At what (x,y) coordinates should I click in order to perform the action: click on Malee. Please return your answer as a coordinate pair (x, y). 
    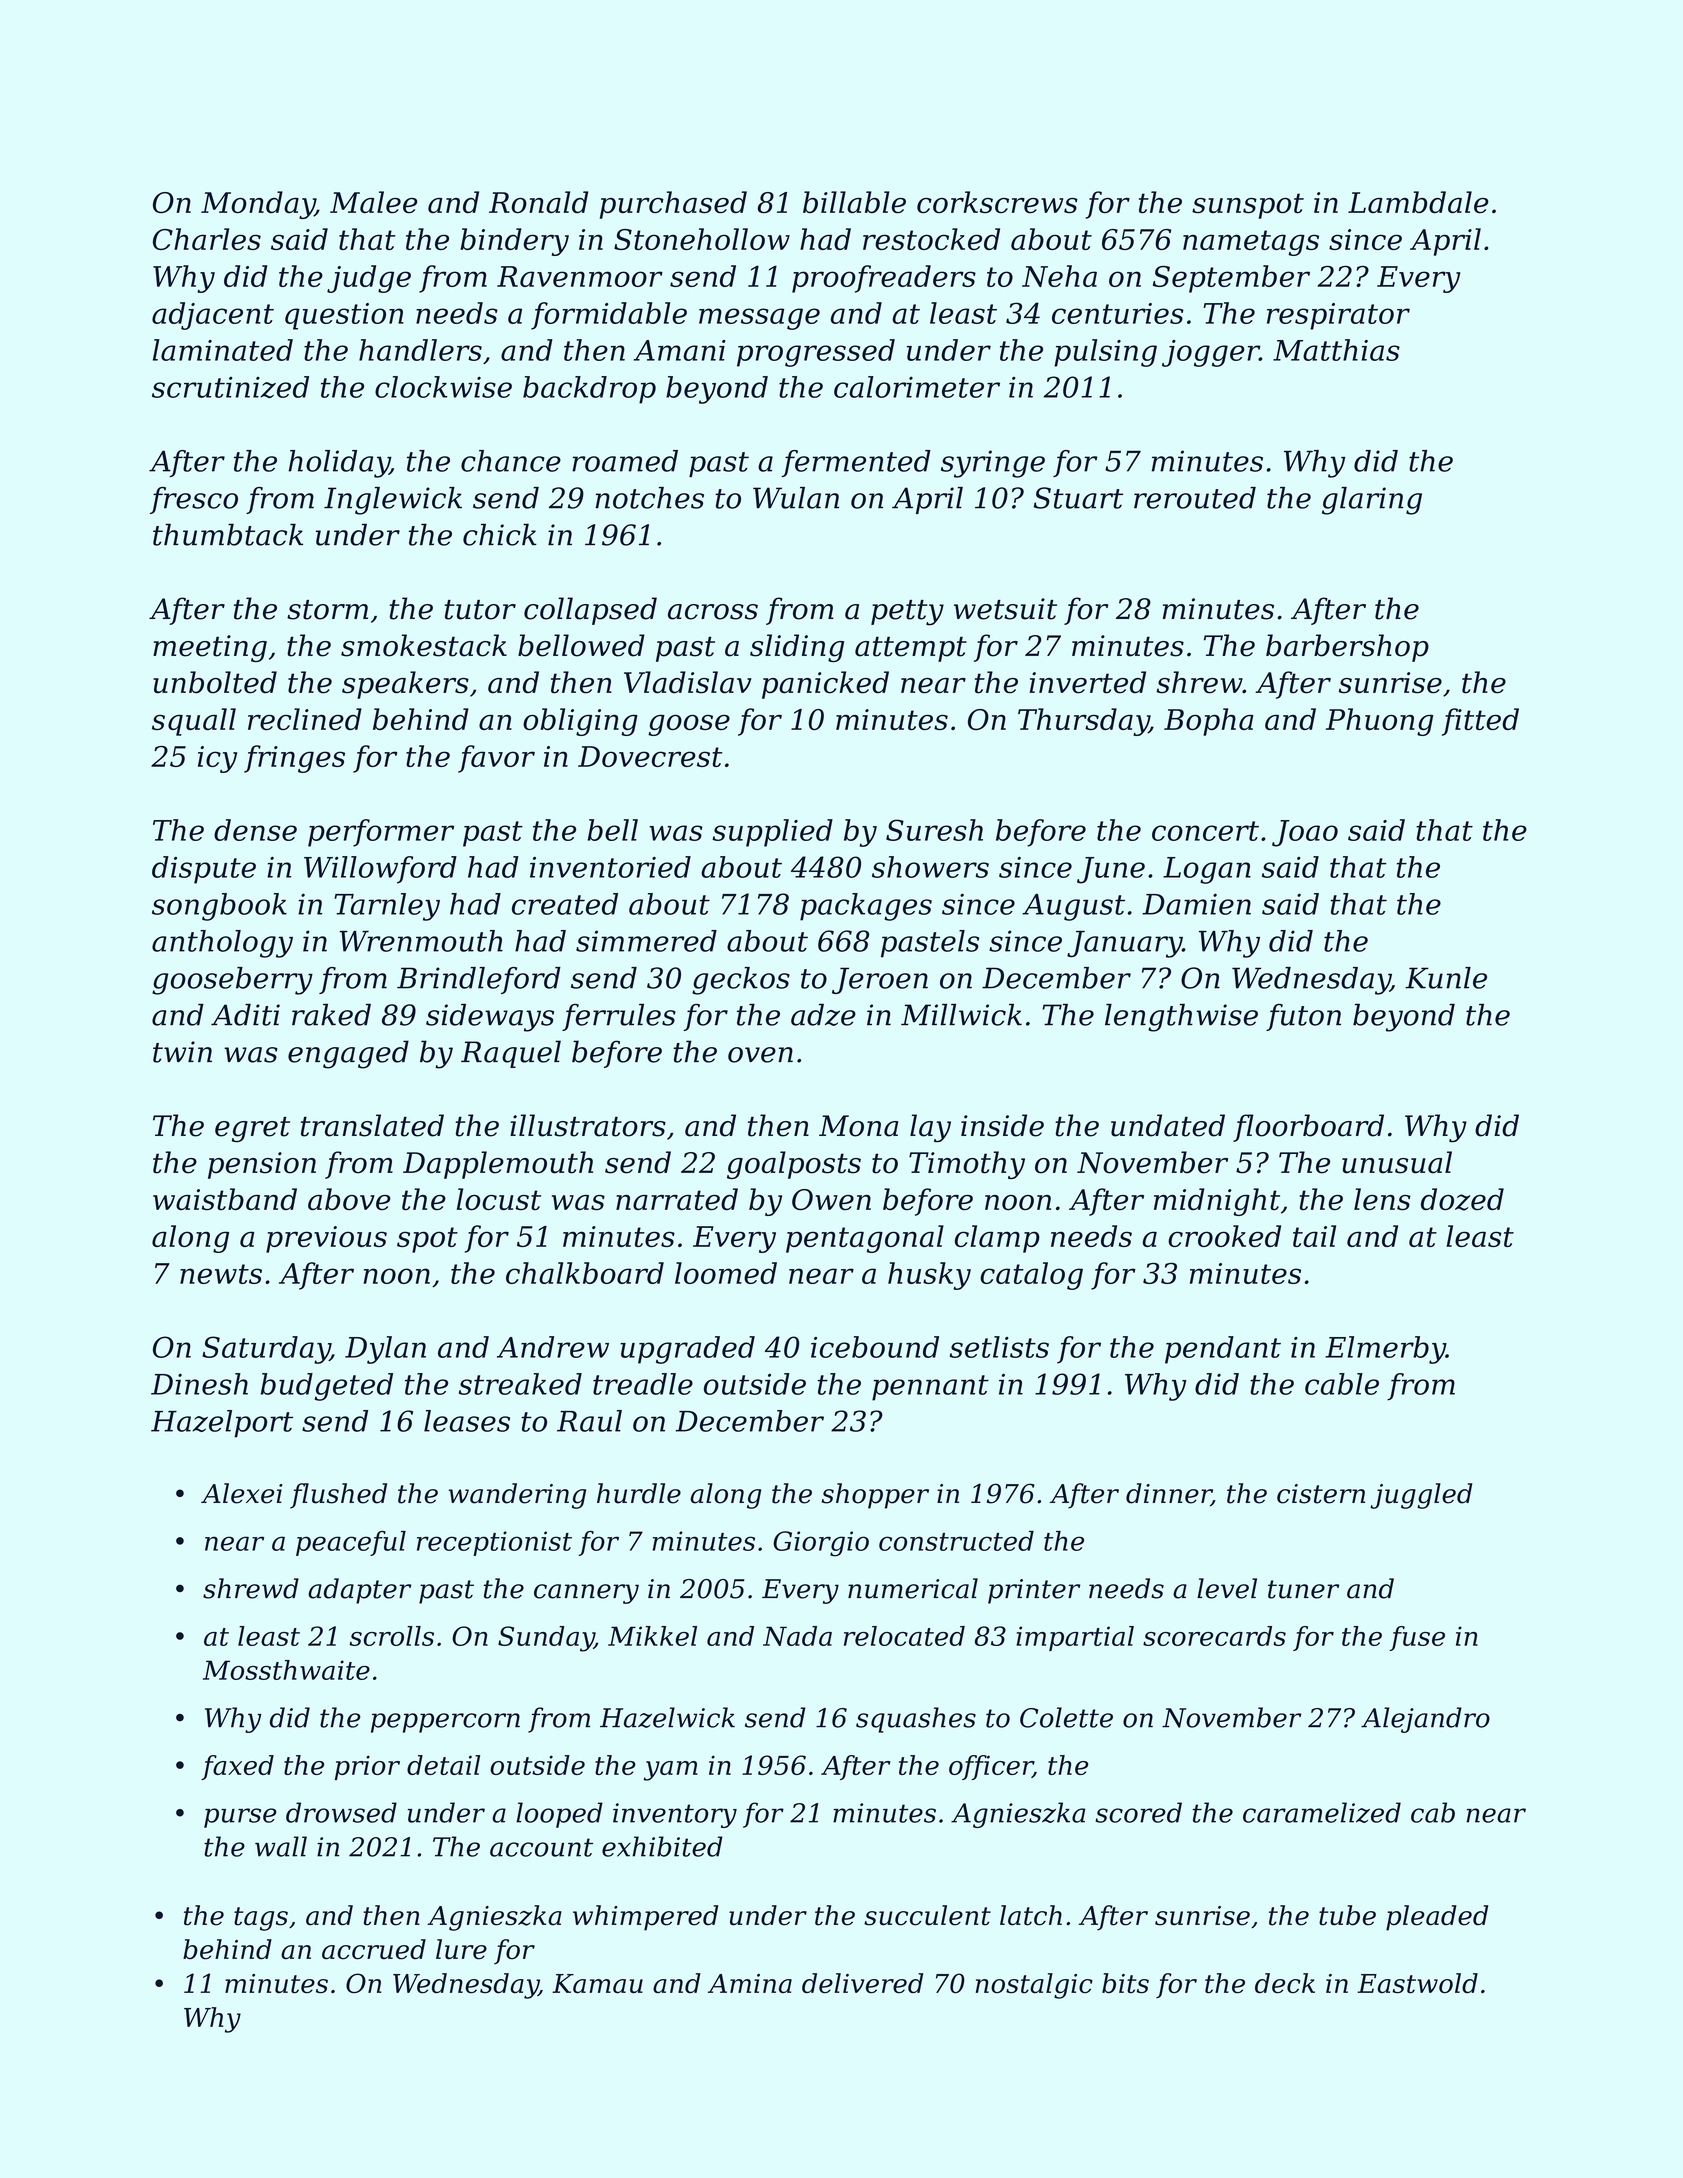
    Looking at the image, I should click on (374, 202).
